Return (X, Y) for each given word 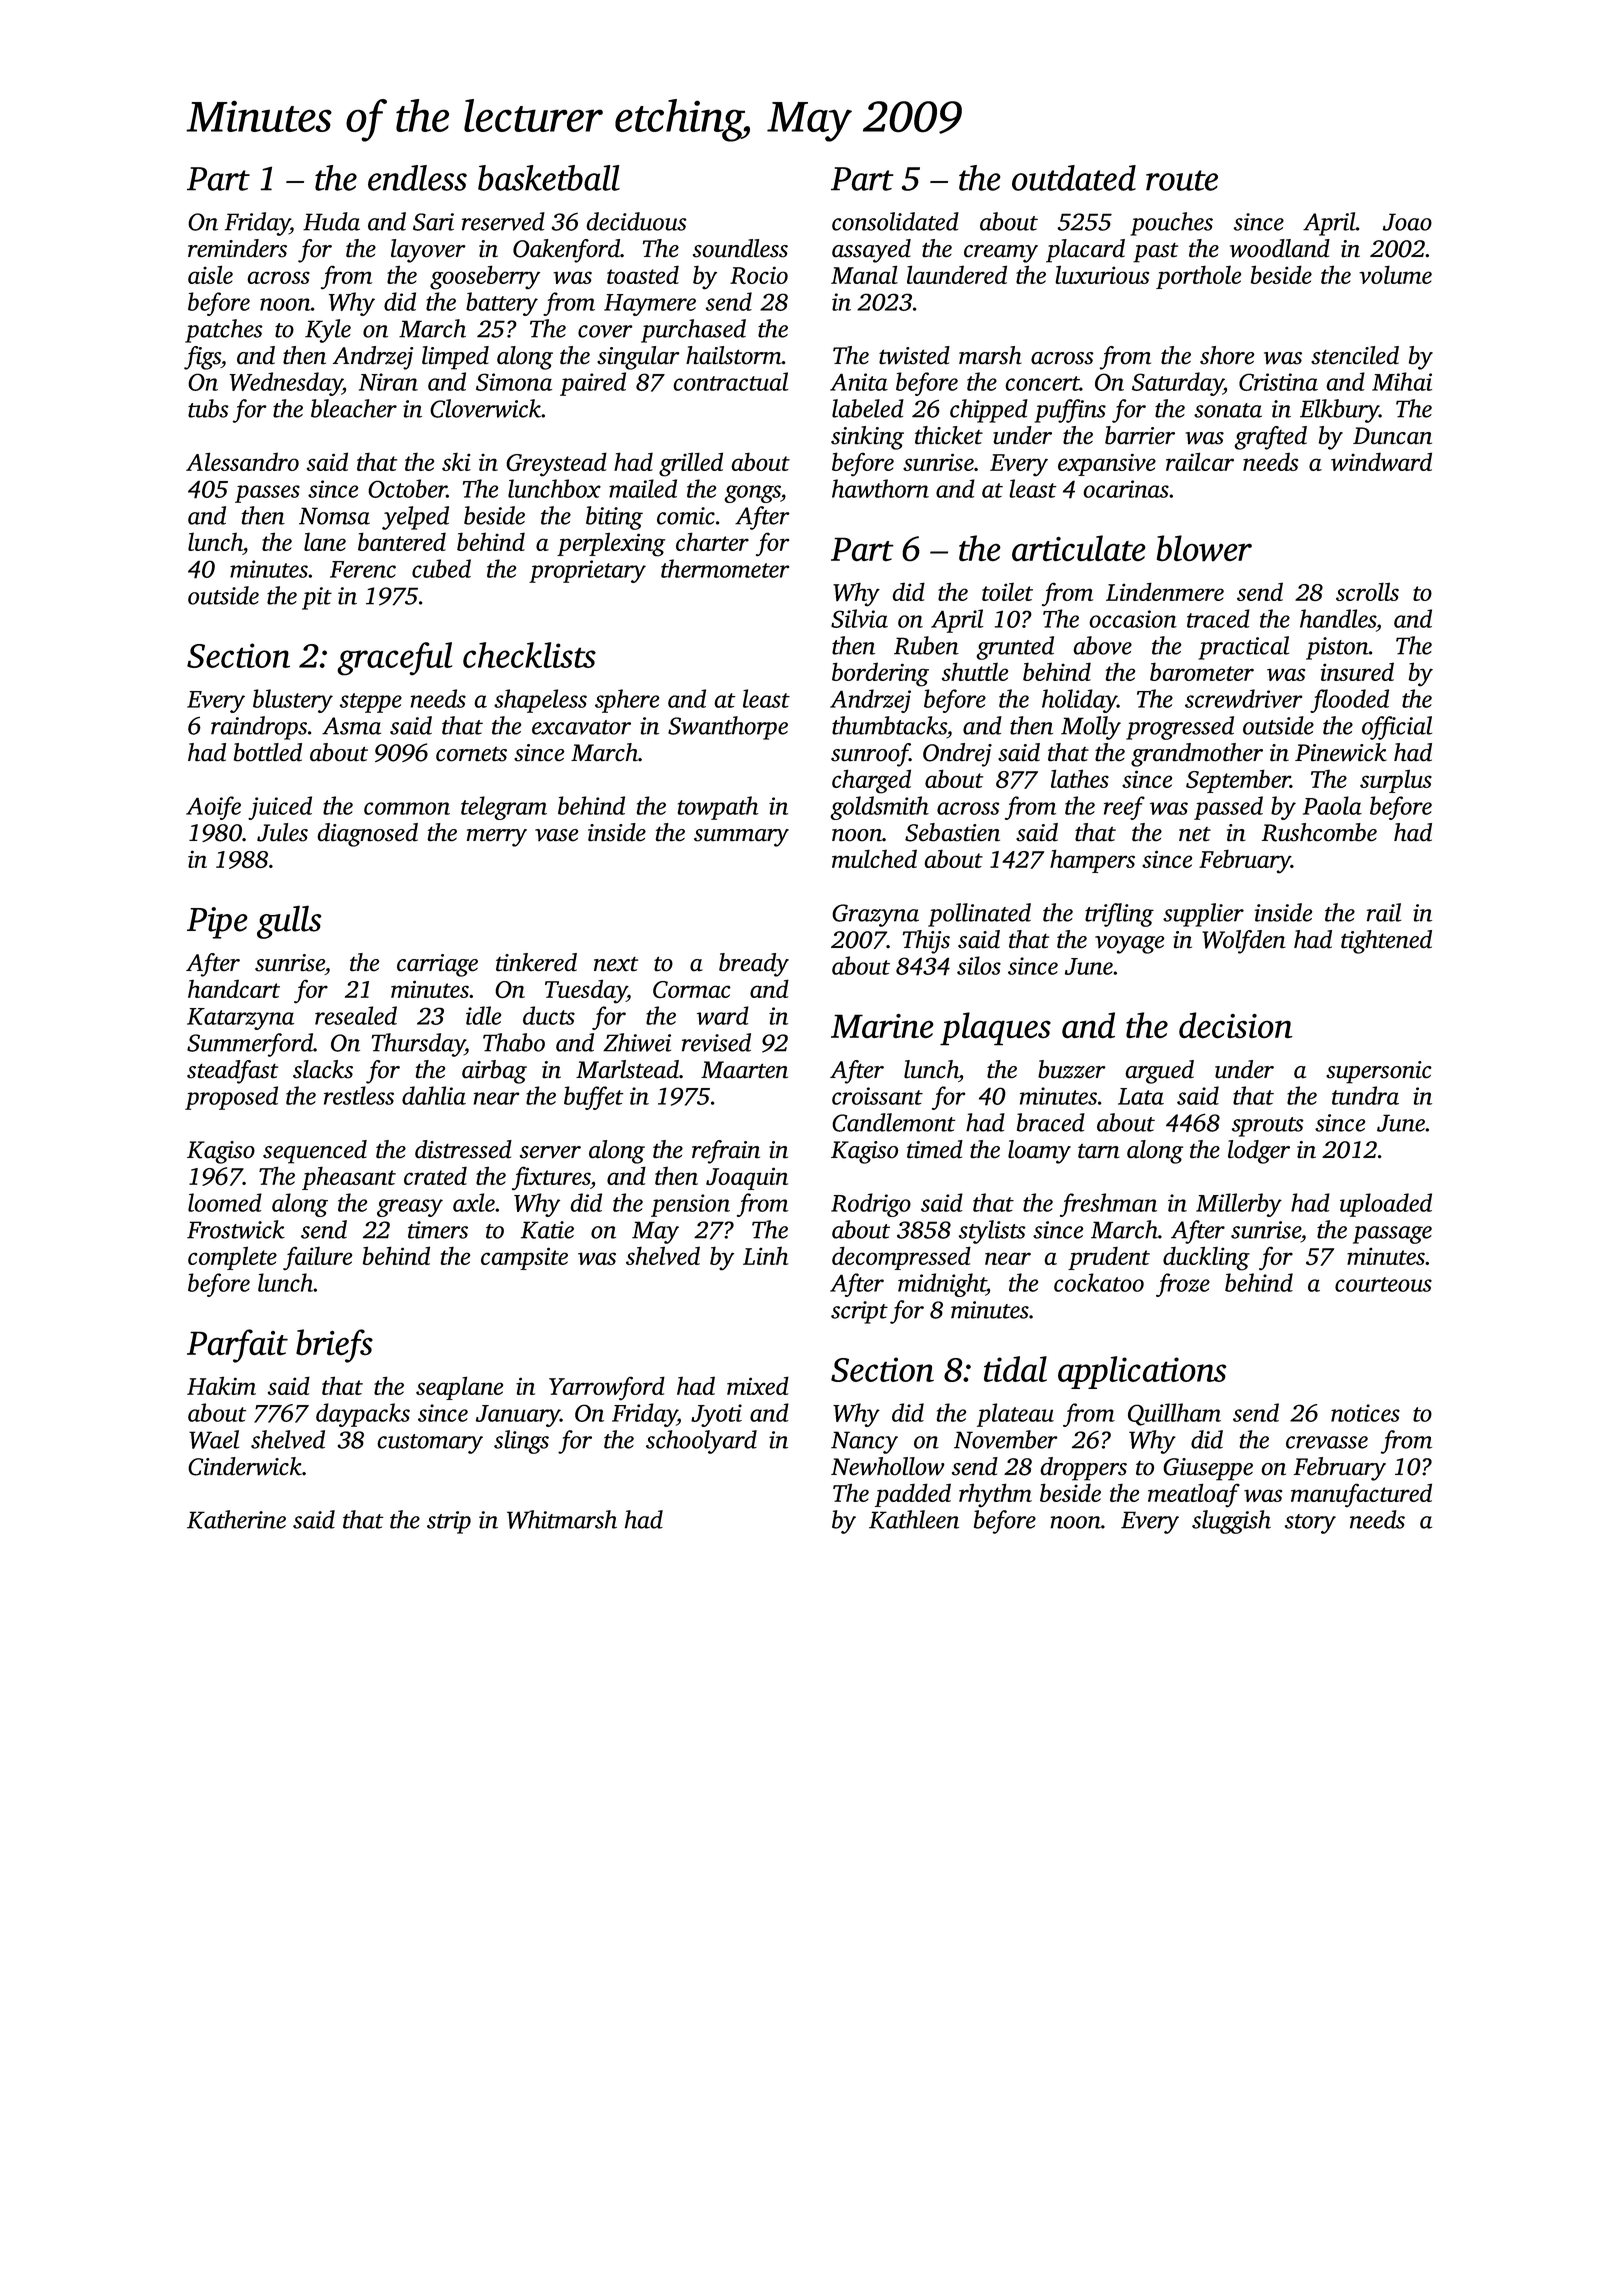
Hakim (221, 1385)
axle (474, 1202)
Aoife (213, 808)
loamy (1039, 1152)
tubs (208, 408)
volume (1395, 274)
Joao (1407, 222)
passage (1392, 1235)
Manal (864, 274)
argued (1159, 1072)
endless (417, 178)
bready (754, 965)
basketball (549, 178)
